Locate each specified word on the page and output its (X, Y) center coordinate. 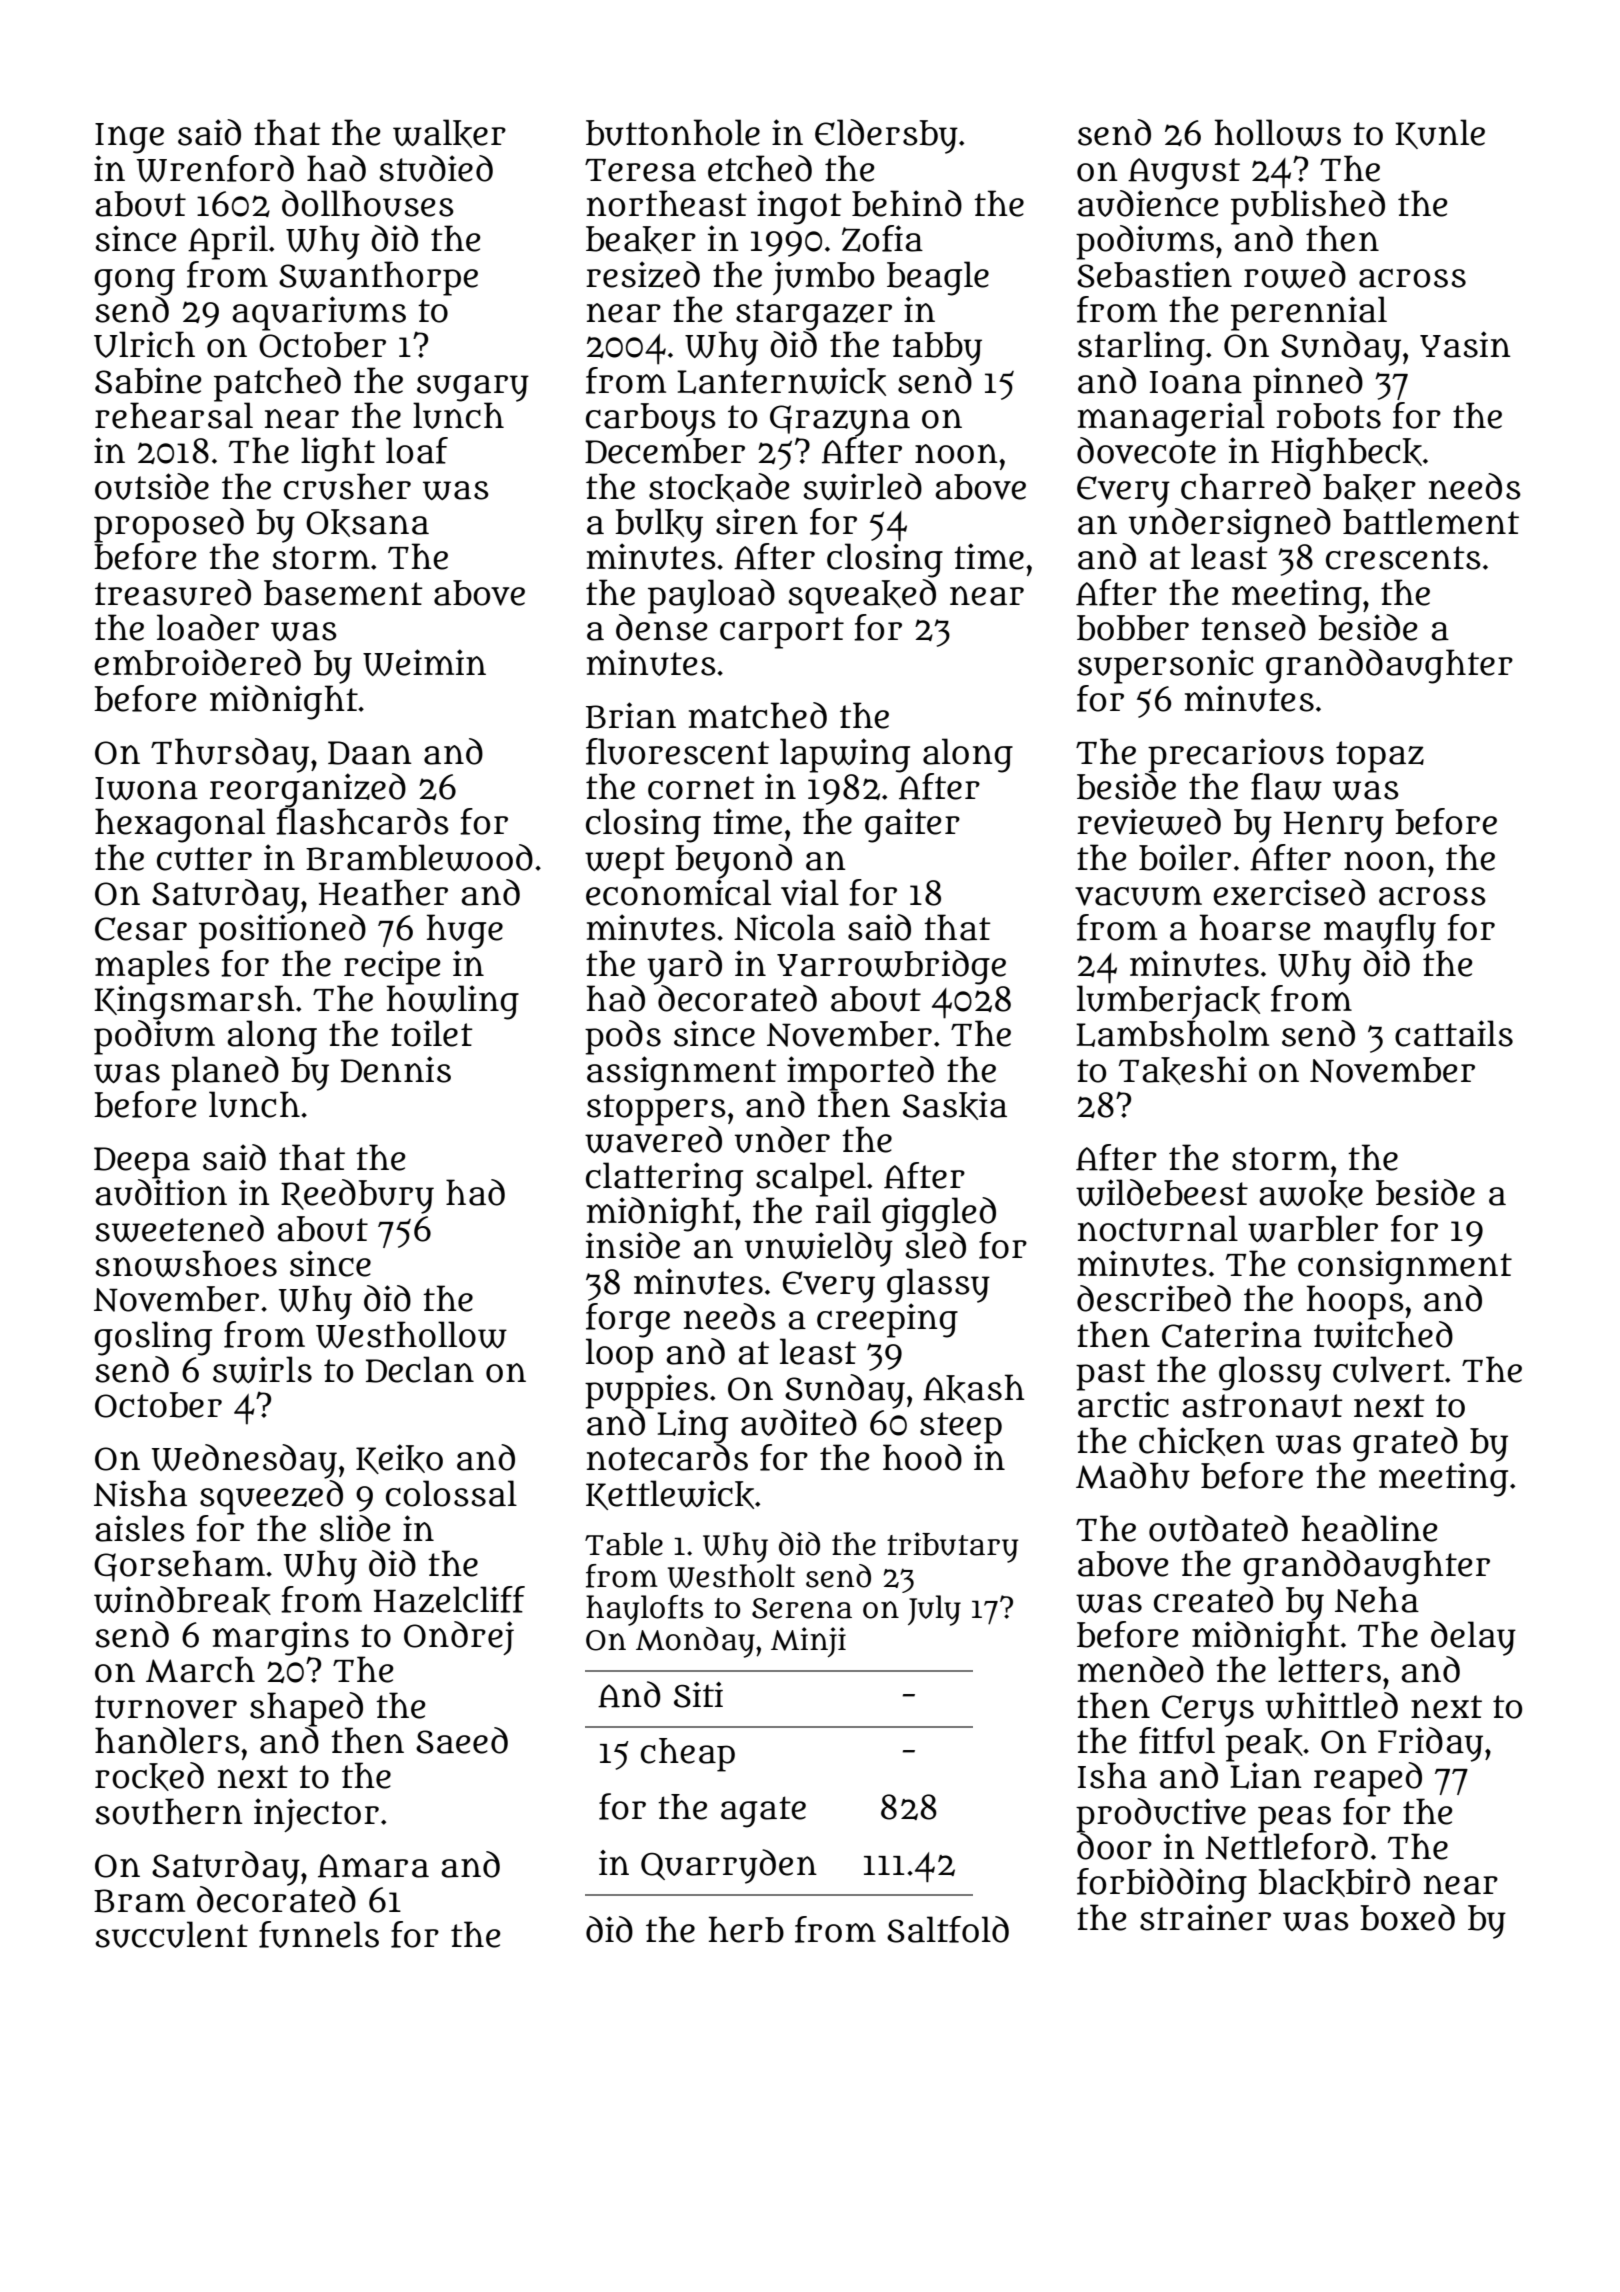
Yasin (1465, 344)
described (1154, 1298)
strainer (1205, 1917)
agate (763, 1812)
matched (758, 715)
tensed (1253, 627)
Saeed (462, 1740)
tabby (937, 349)
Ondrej (459, 1638)
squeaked (862, 596)
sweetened (179, 1228)
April (228, 242)
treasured (173, 592)
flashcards (362, 821)
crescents (1403, 558)
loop (619, 1355)
